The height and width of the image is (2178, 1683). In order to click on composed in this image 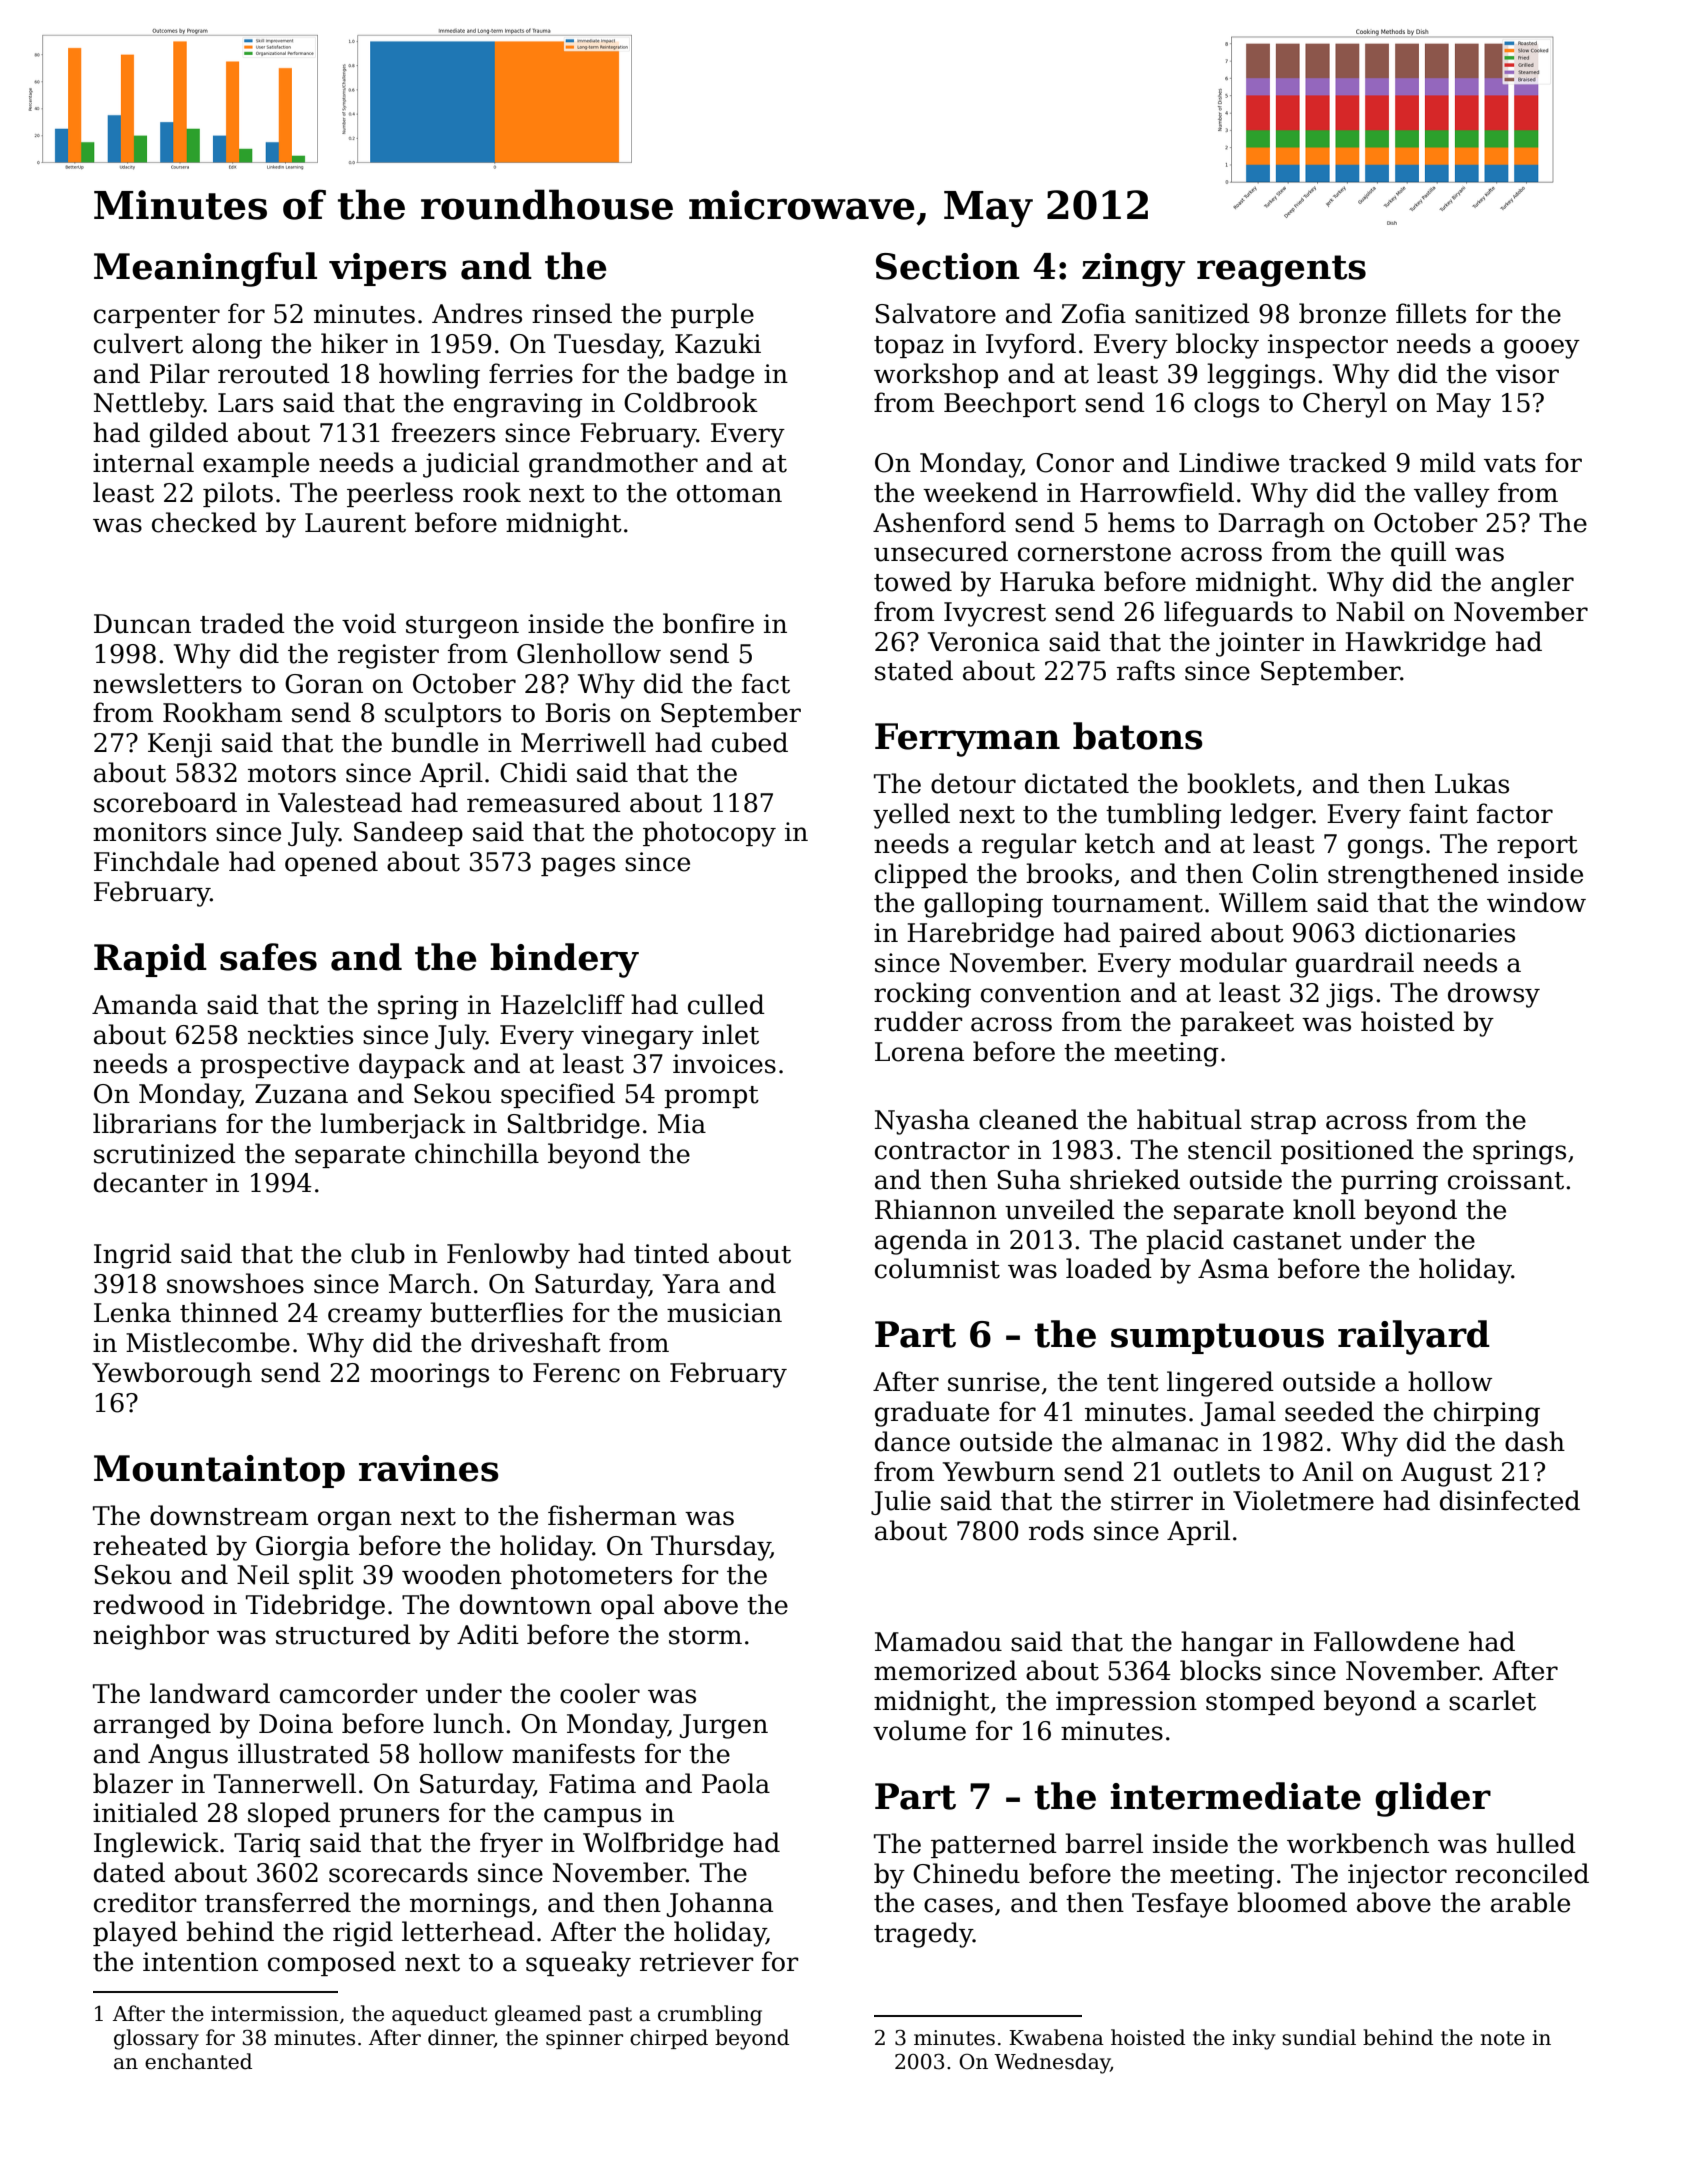, I will do `click(332, 1963)`.
